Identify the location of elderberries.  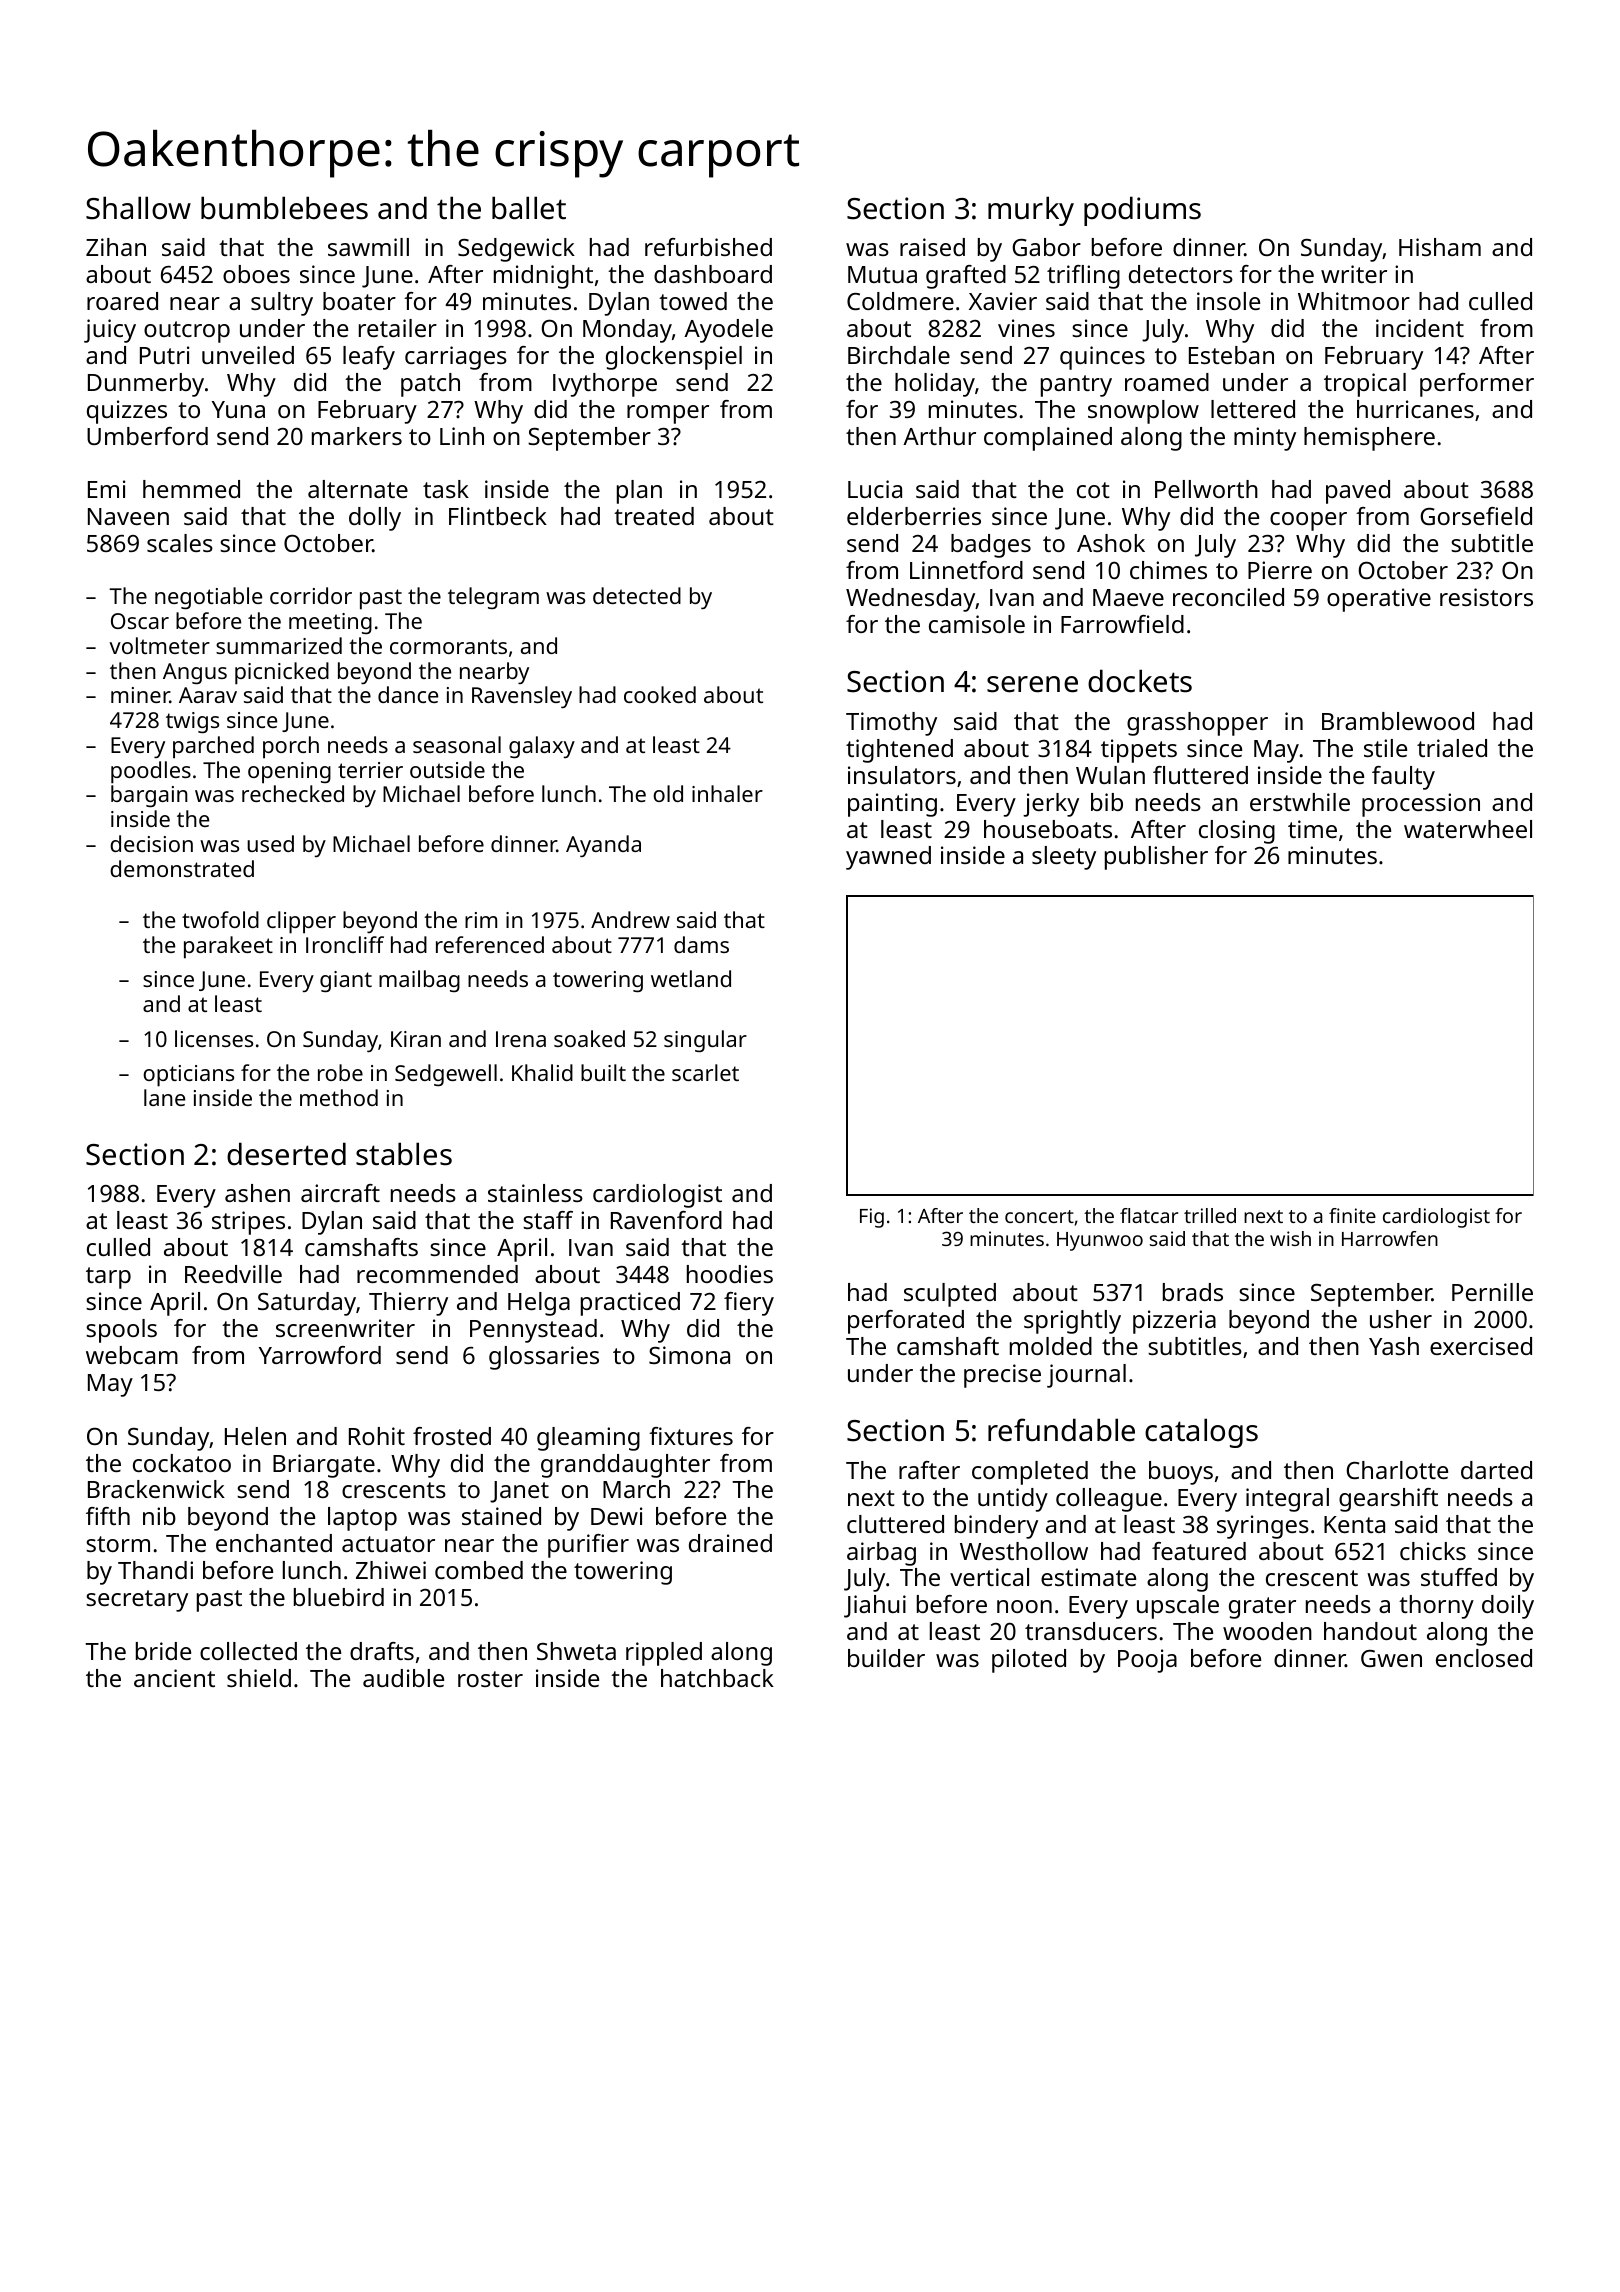
(914, 516).
